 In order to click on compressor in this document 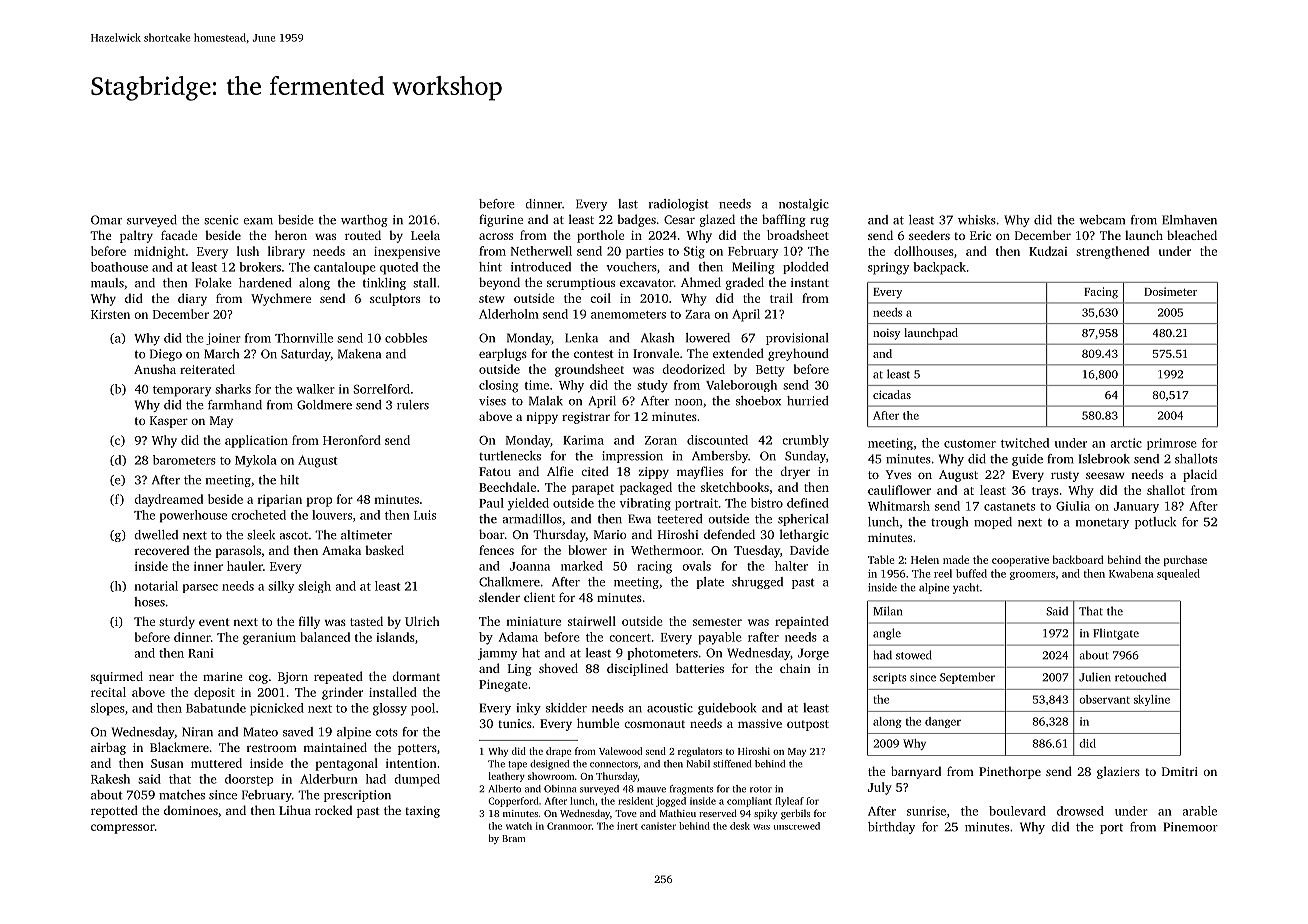, I will do `click(123, 829)`.
